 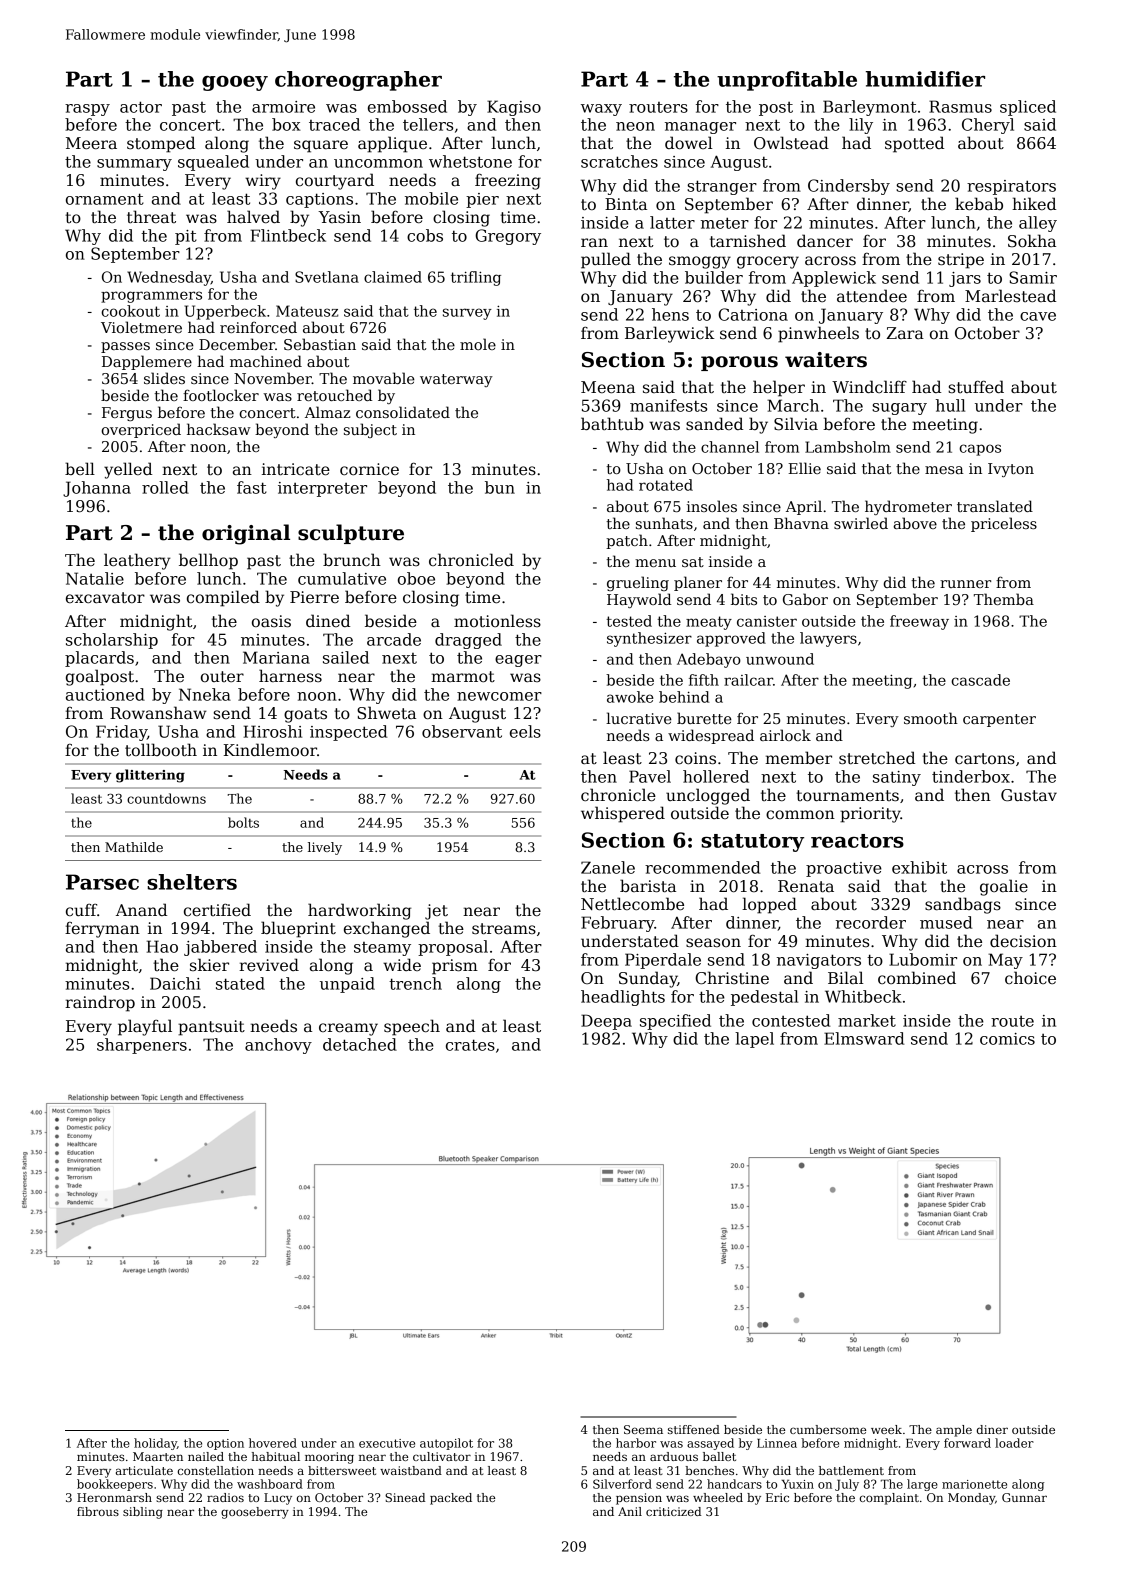 What do you see at coordinates (358, 81) in the screenshot?
I see `choreographer` at bounding box center [358, 81].
